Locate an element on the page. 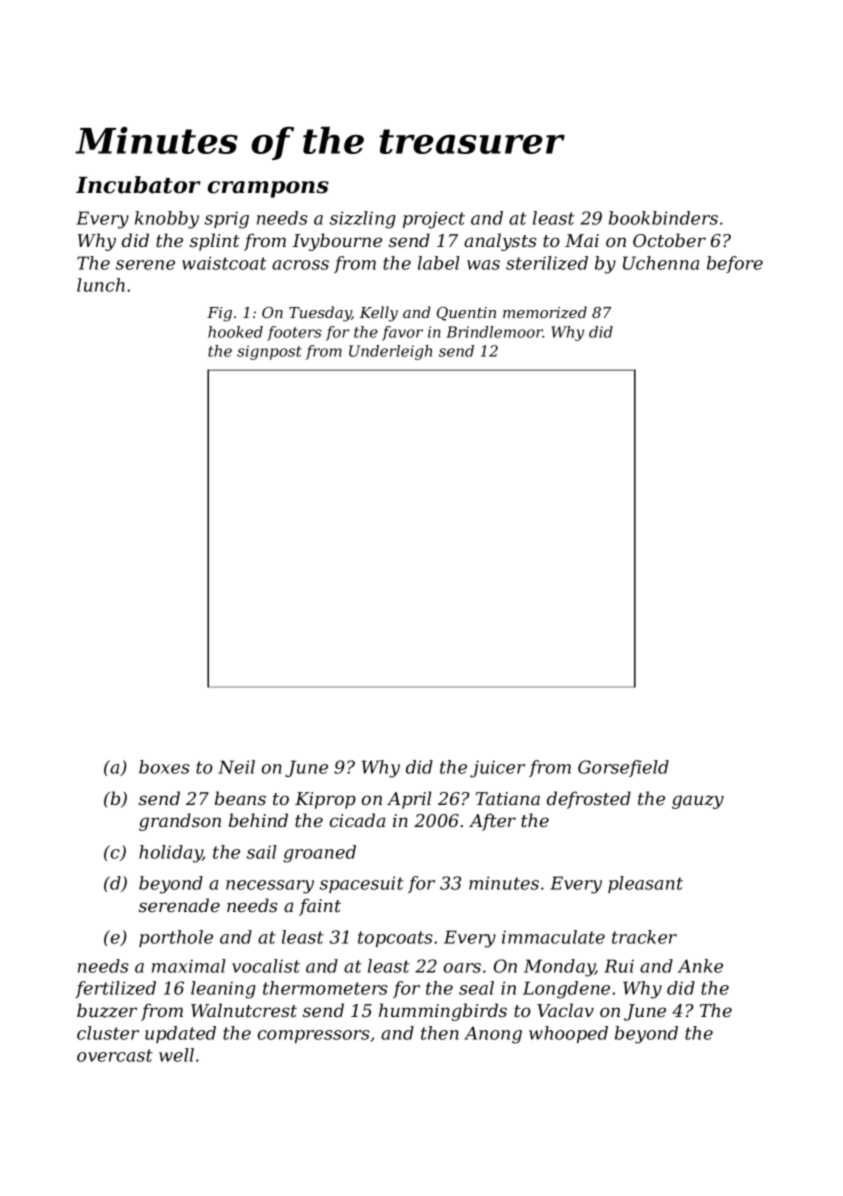  bookbinders is located at coordinates (663, 218).
